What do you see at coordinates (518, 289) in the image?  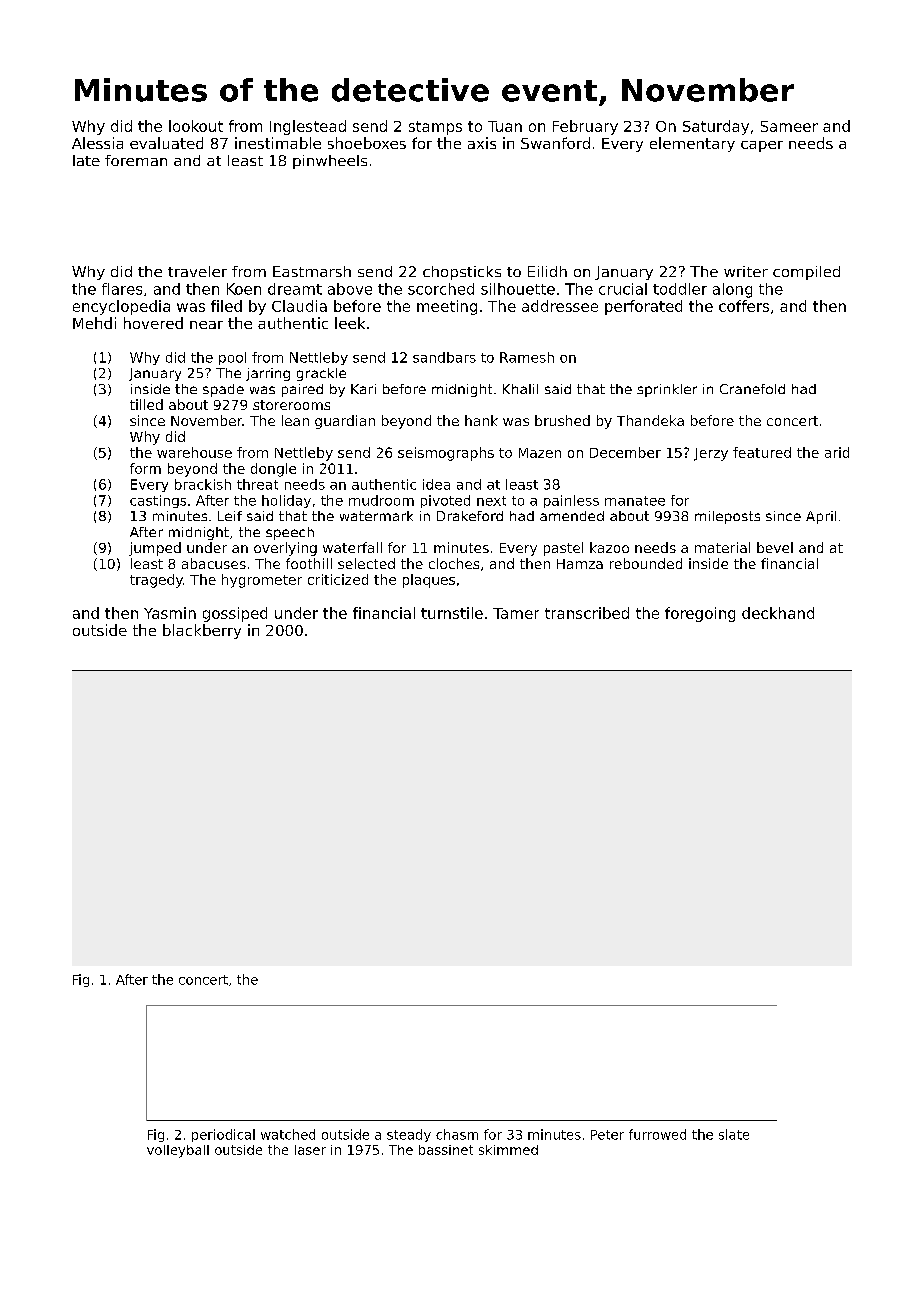 I see `silhouette` at bounding box center [518, 289].
